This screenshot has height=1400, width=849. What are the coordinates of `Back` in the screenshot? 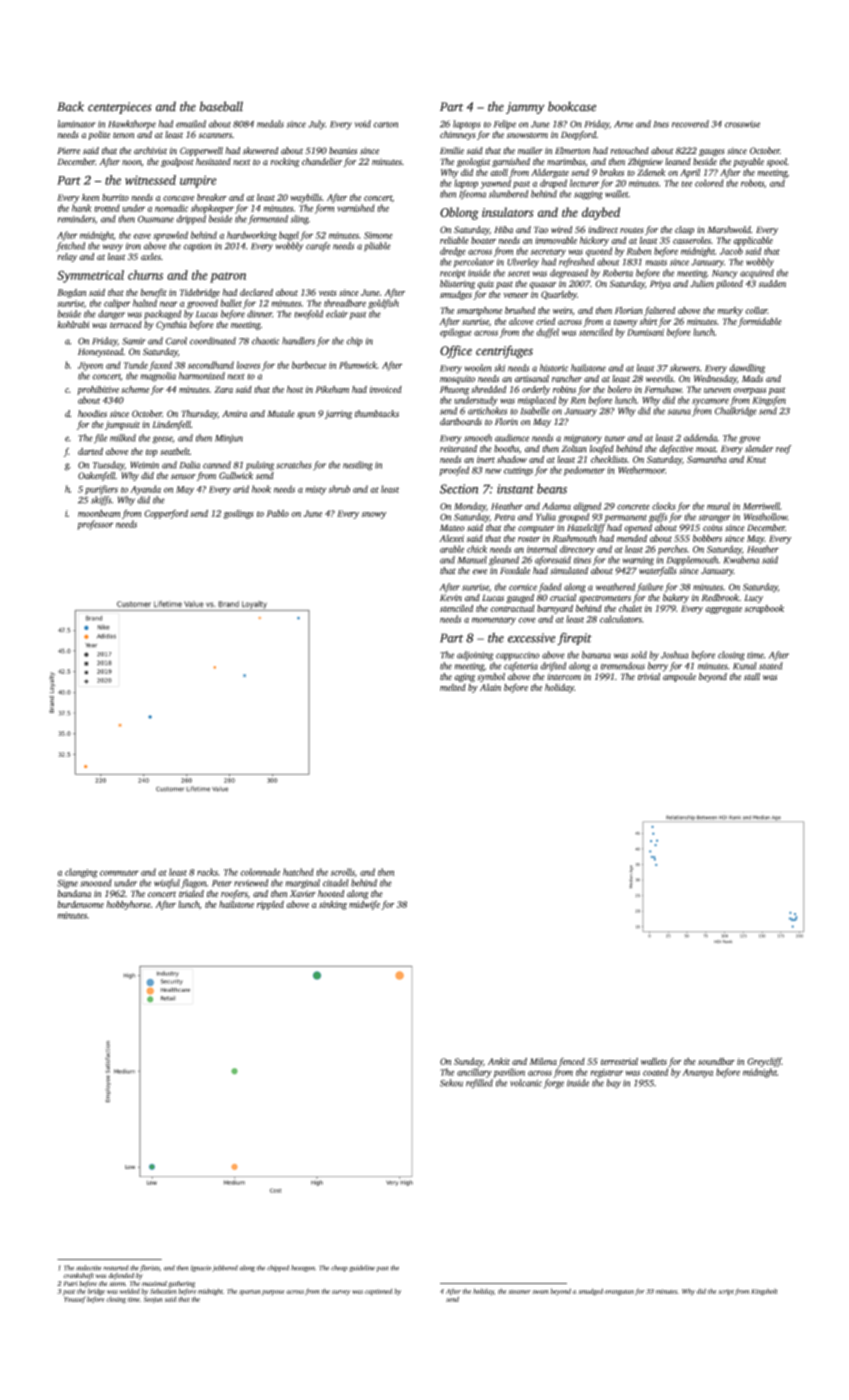 It's located at (70, 106).
